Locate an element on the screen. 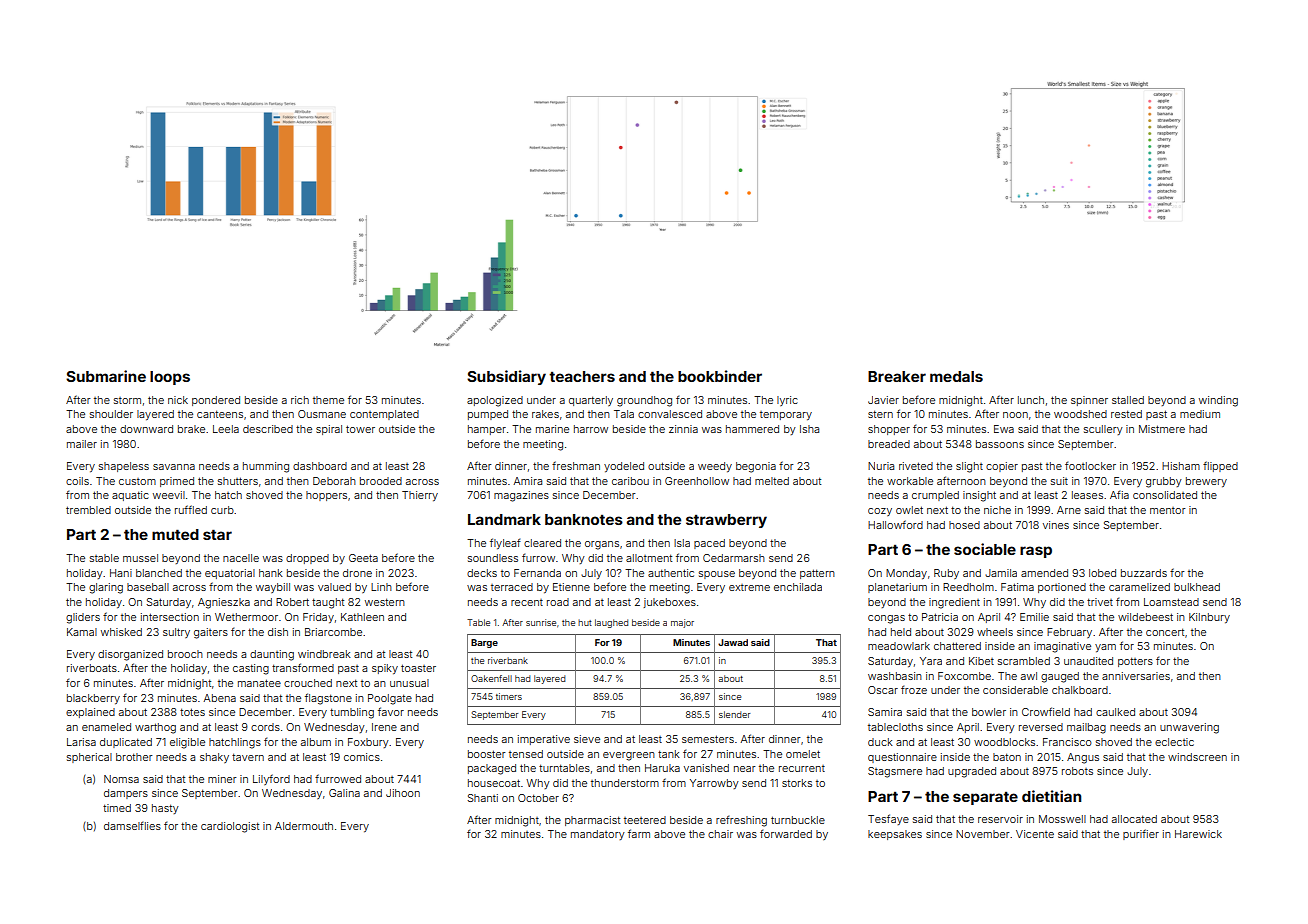  omelet is located at coordinates (803, 754).
